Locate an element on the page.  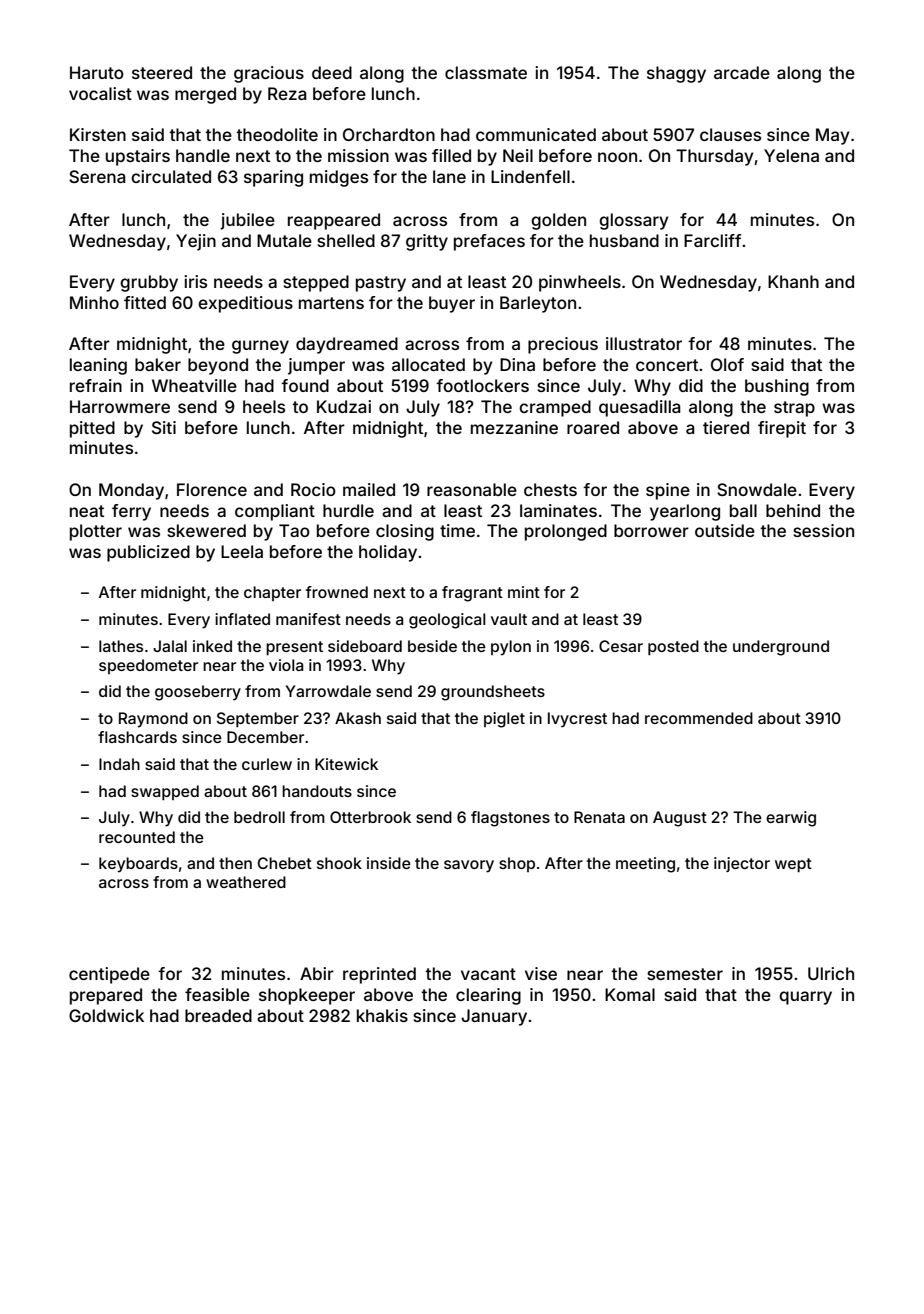
recounted is located at coordinates (137, 837).
